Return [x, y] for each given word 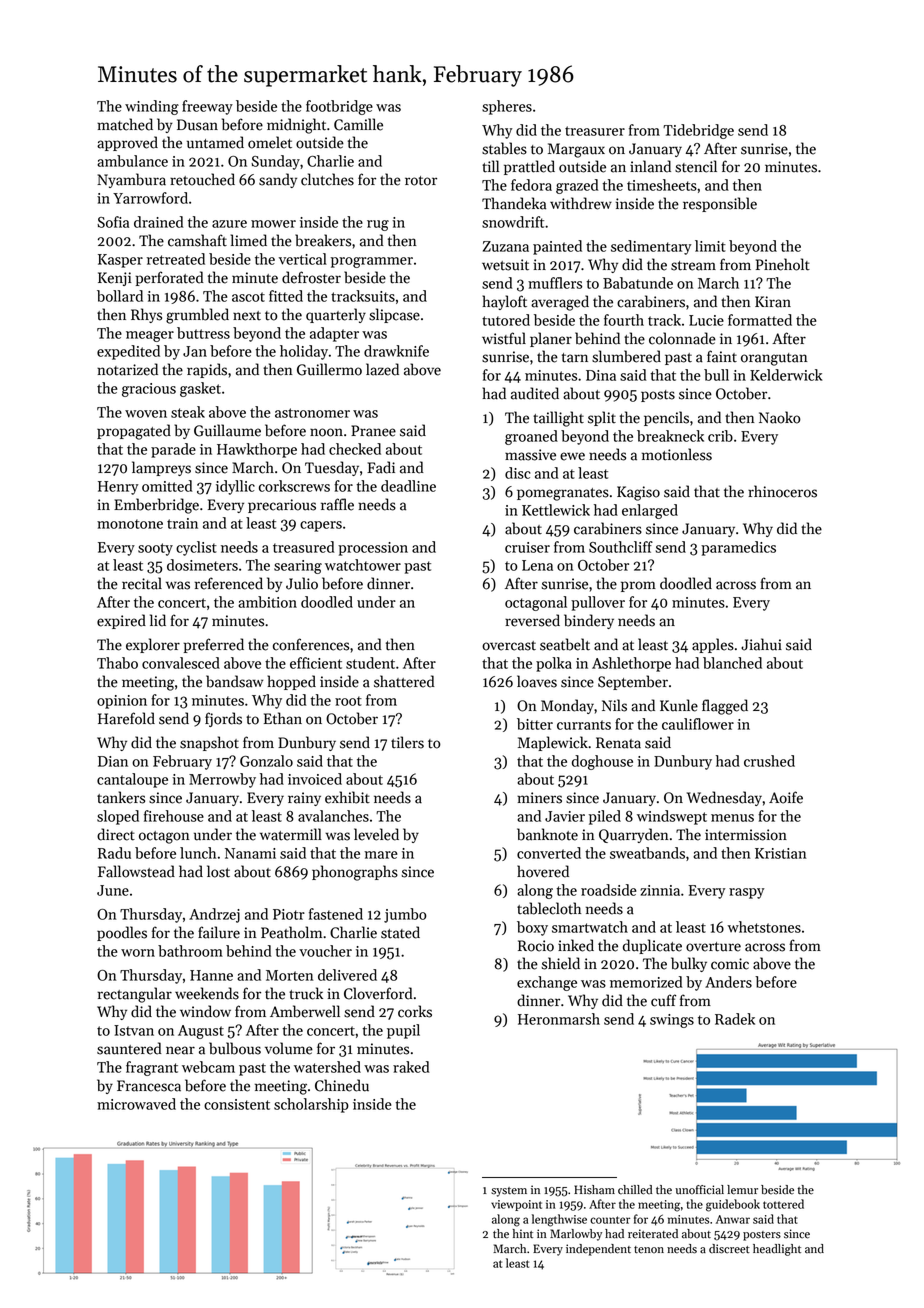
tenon [649, 1250]
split [602, 418]
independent [598, 1250]
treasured [303, 547]
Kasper [120, 261]
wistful [504, 338]
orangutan [774, 359]
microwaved [136, 1104]
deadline [408, 486]
